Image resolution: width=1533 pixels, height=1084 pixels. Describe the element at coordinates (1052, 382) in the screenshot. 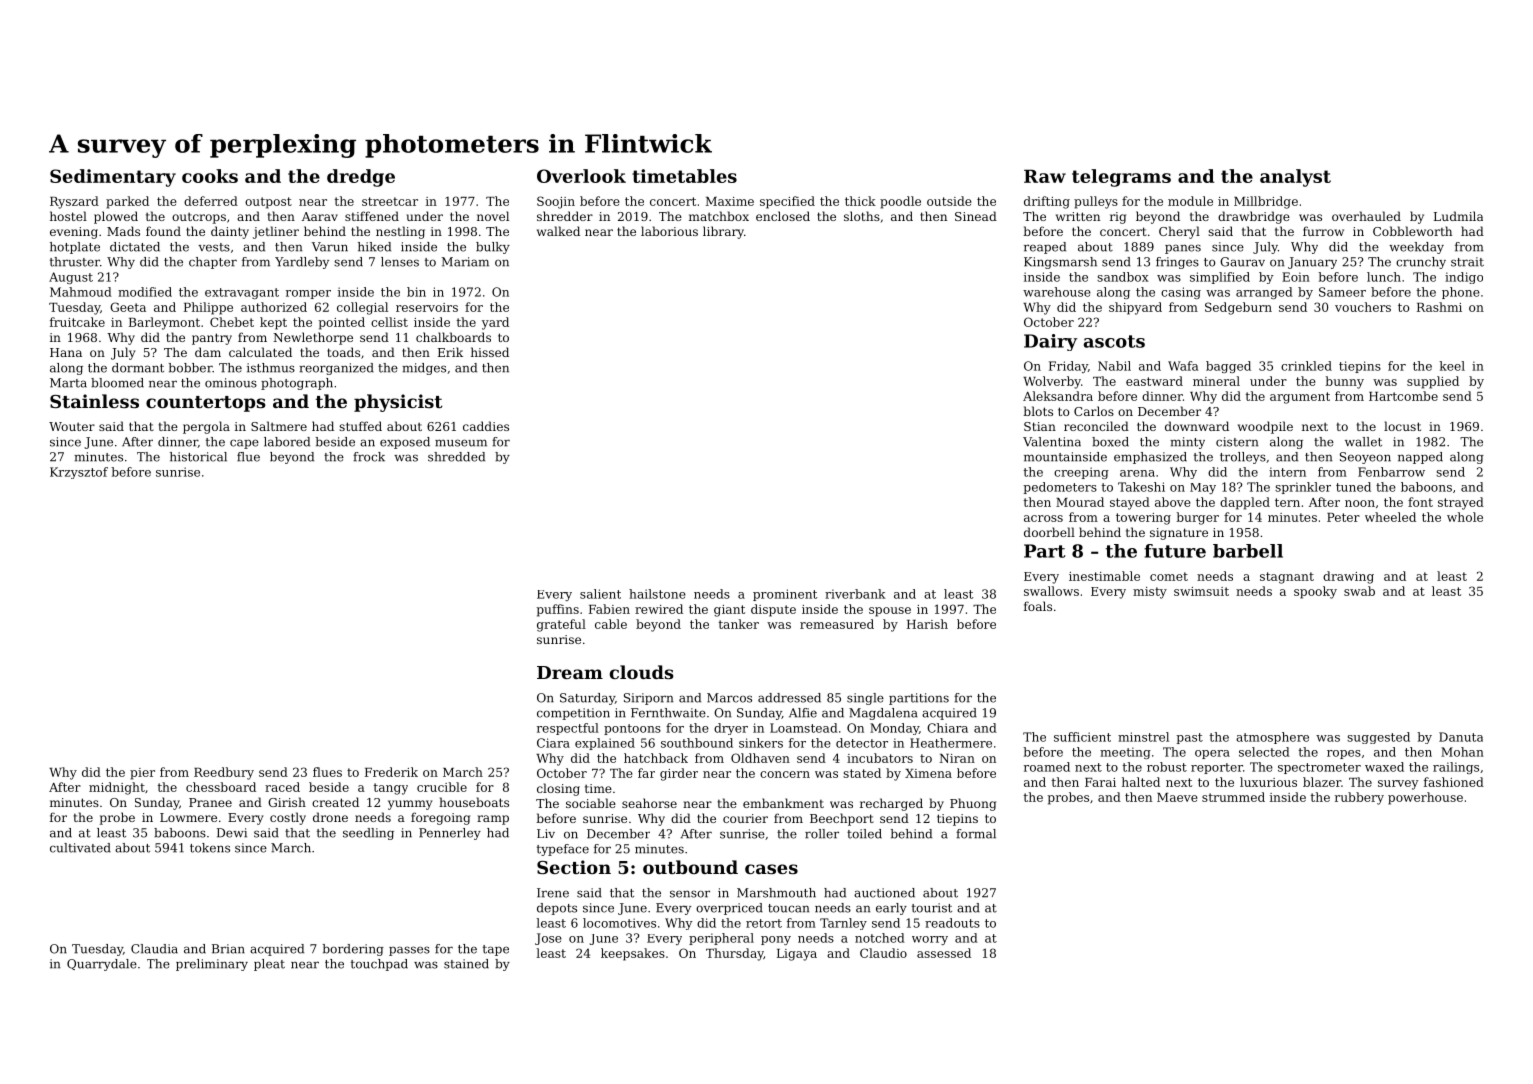

I see `Wolverby` at that location.
